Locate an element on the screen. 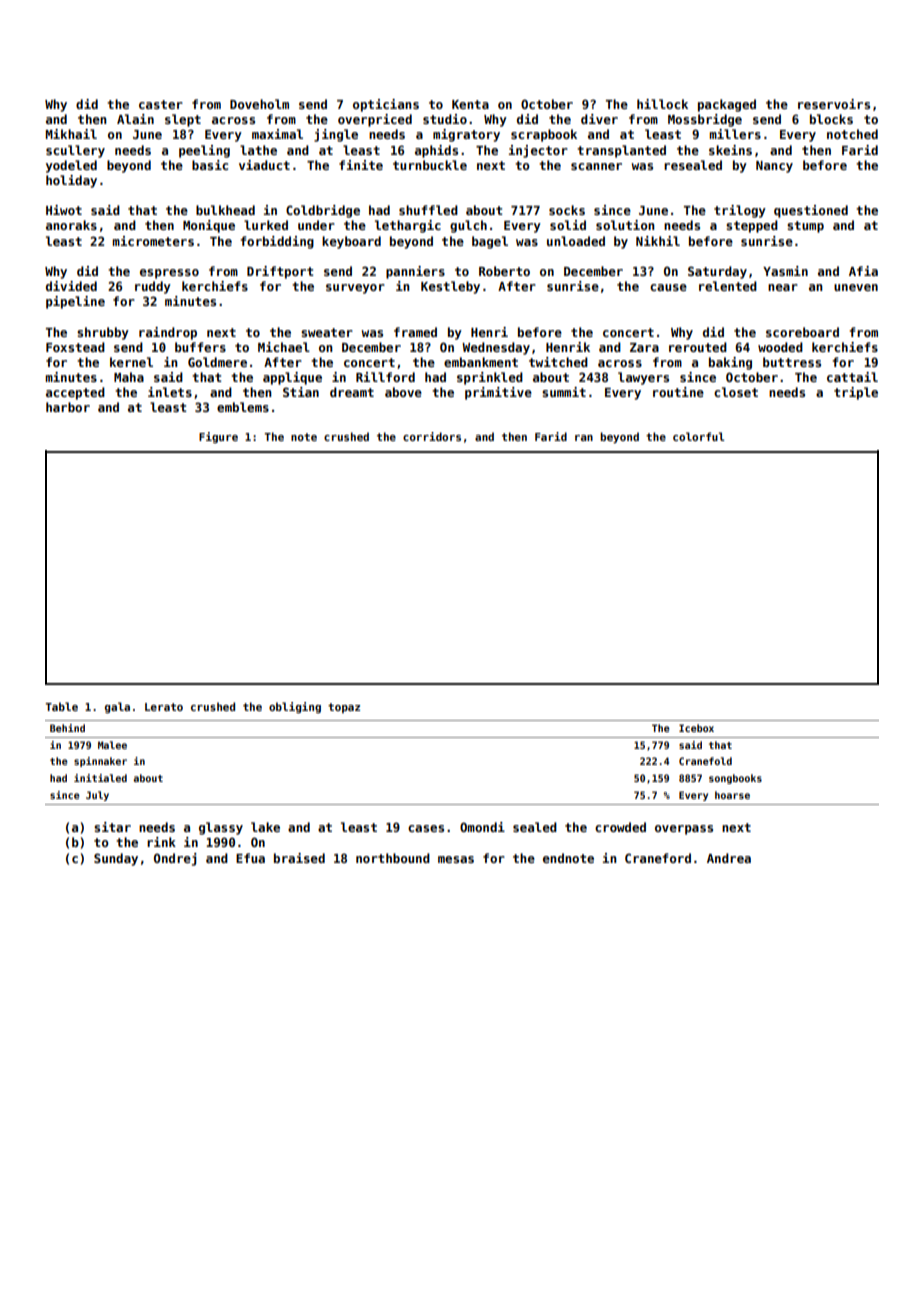 The height and width of the screenshot is (1308, 924). Icebox is located at coordinates (696, 728).
